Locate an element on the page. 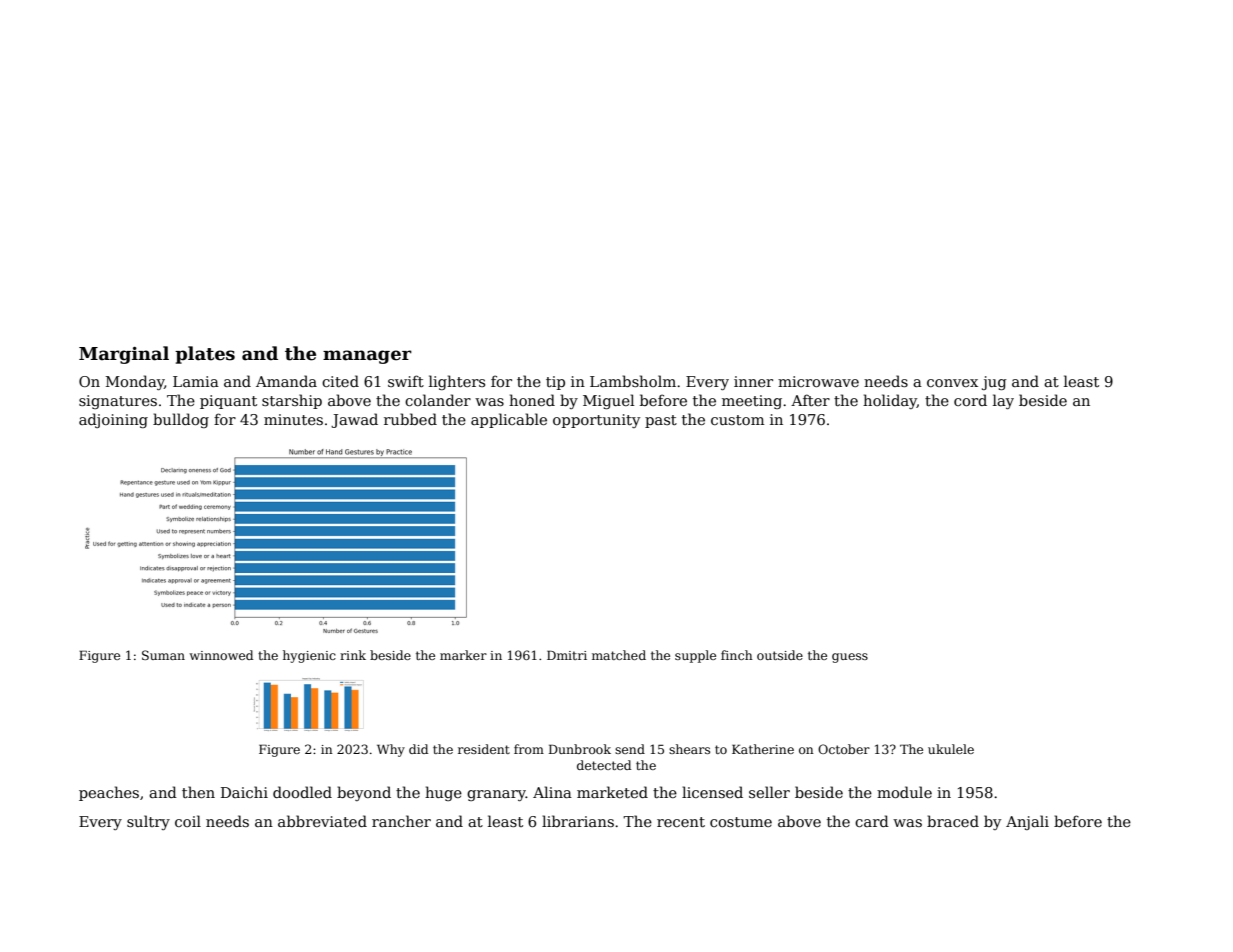 The width and height of the image is (1233, 952). holiday is located at coordinates (890, 401).
